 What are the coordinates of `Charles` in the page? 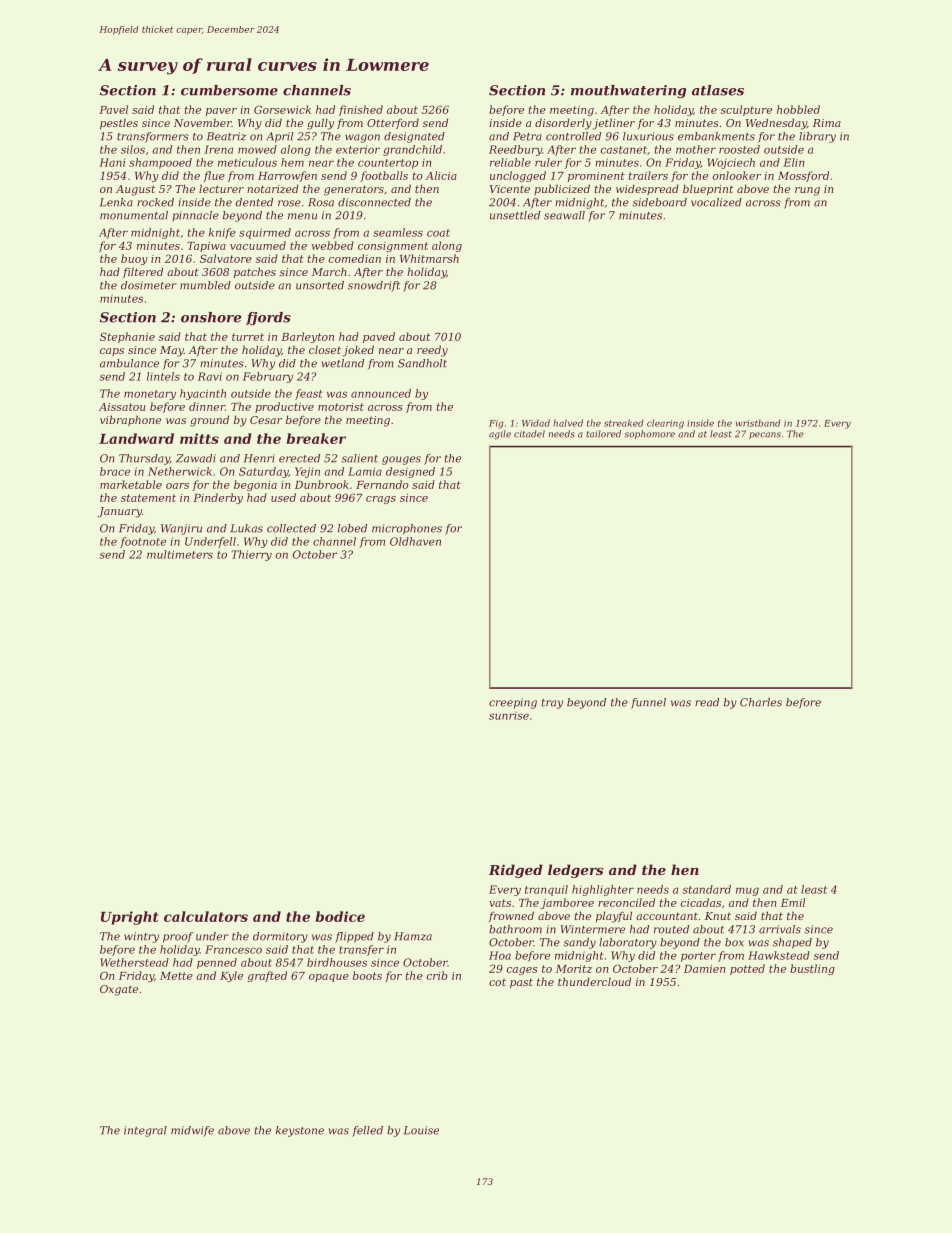 It's located at (761, 702).
